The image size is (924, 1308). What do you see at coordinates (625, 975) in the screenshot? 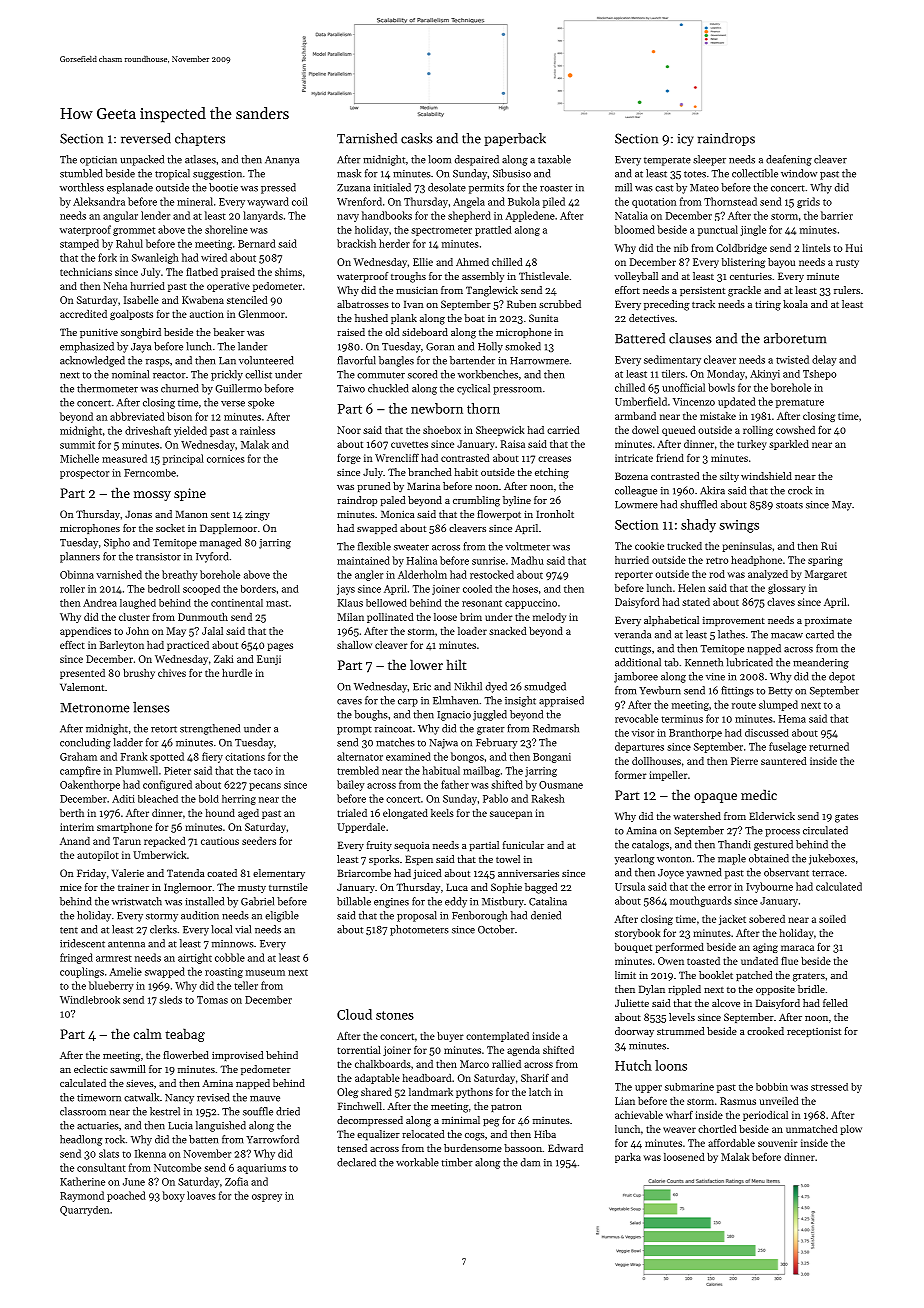
I see `limit` at bounding box center [625, 975].
